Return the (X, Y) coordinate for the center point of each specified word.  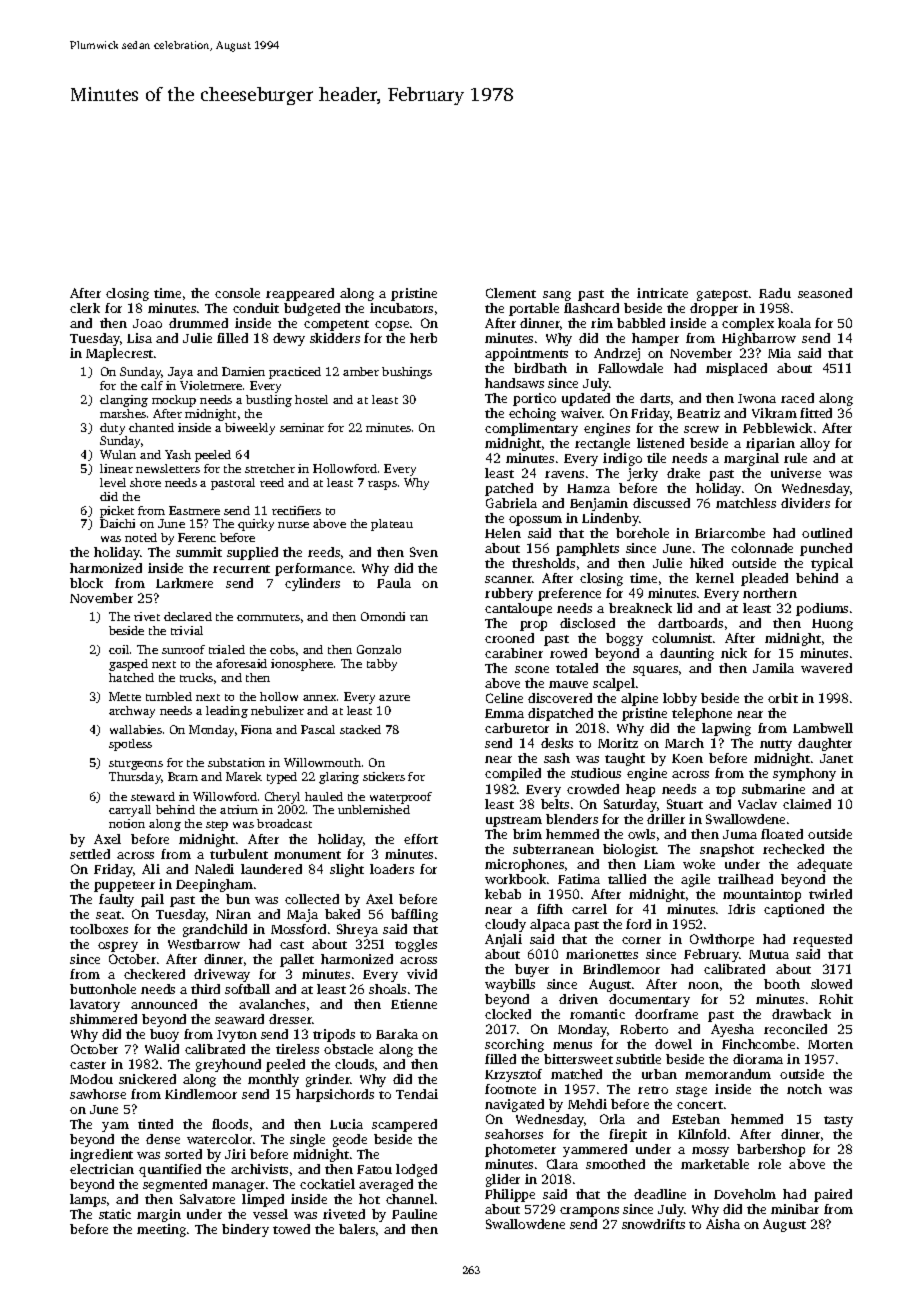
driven (578, 999)
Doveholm (745, 1194)
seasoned (825, 293)
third (205, 989)
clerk (85, 308)
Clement (511, 293)
